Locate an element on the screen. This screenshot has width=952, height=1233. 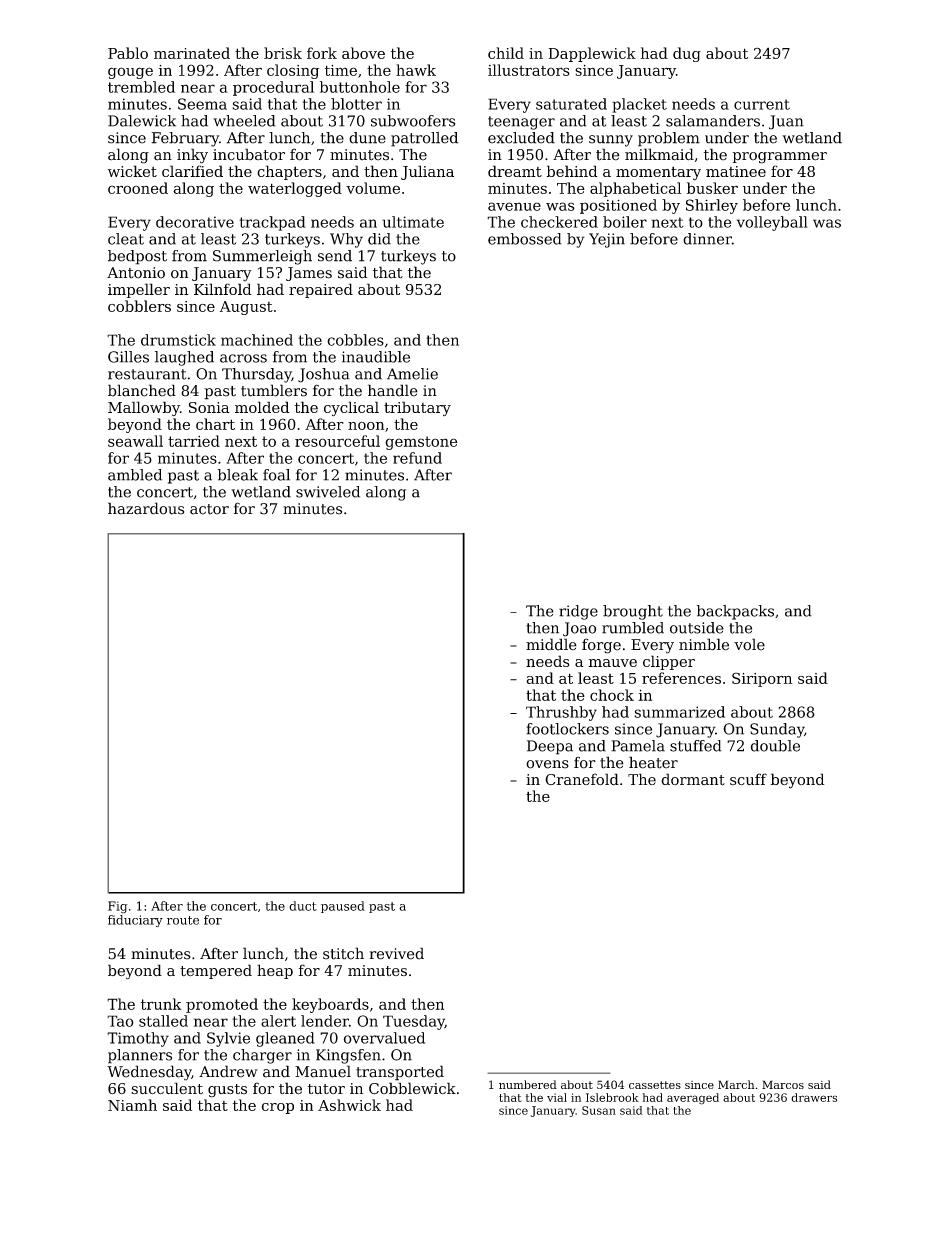
Pablo is located at coordinates (128, 53).
